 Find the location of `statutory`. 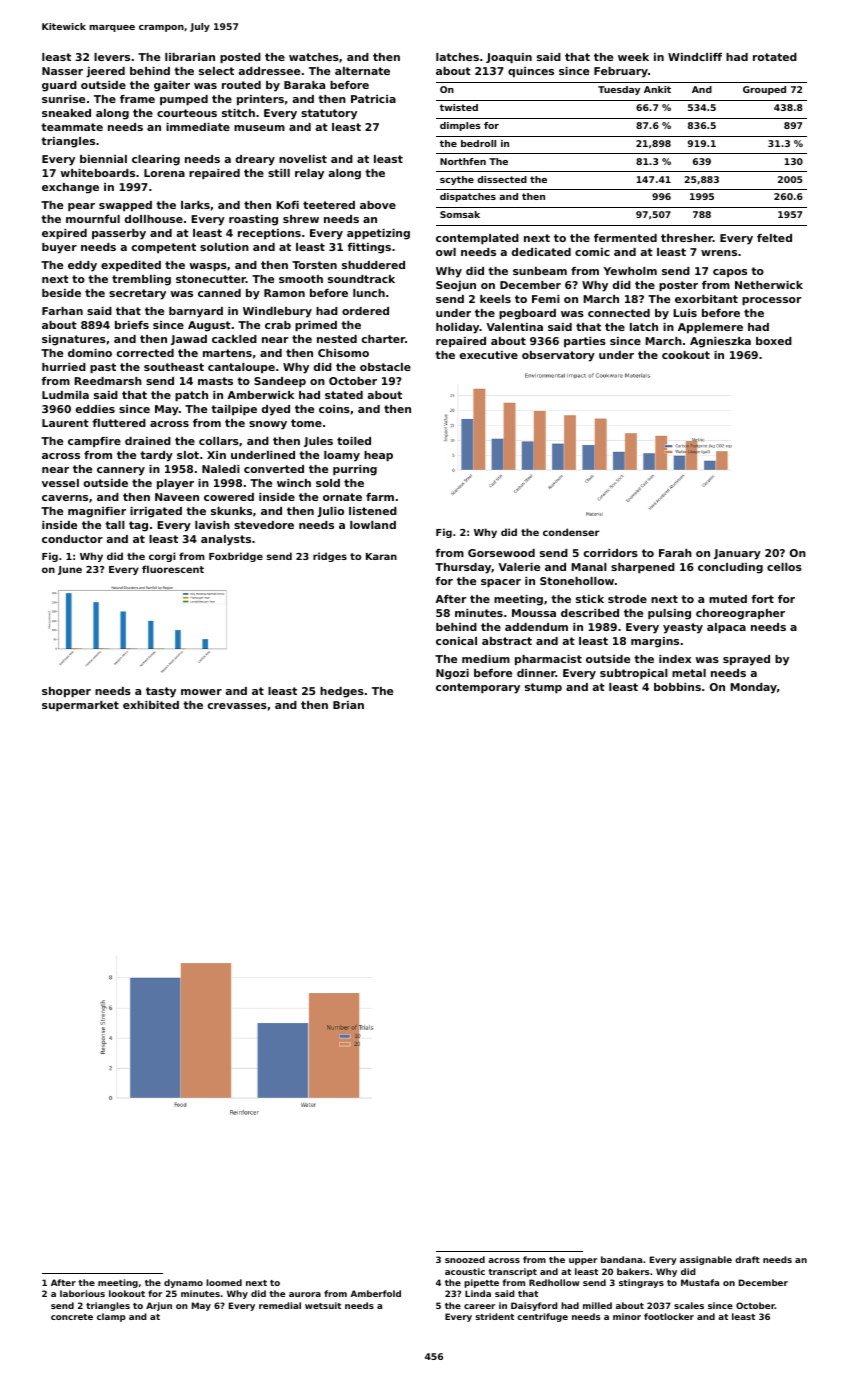

statutory is located at coordinates (329, 114).
